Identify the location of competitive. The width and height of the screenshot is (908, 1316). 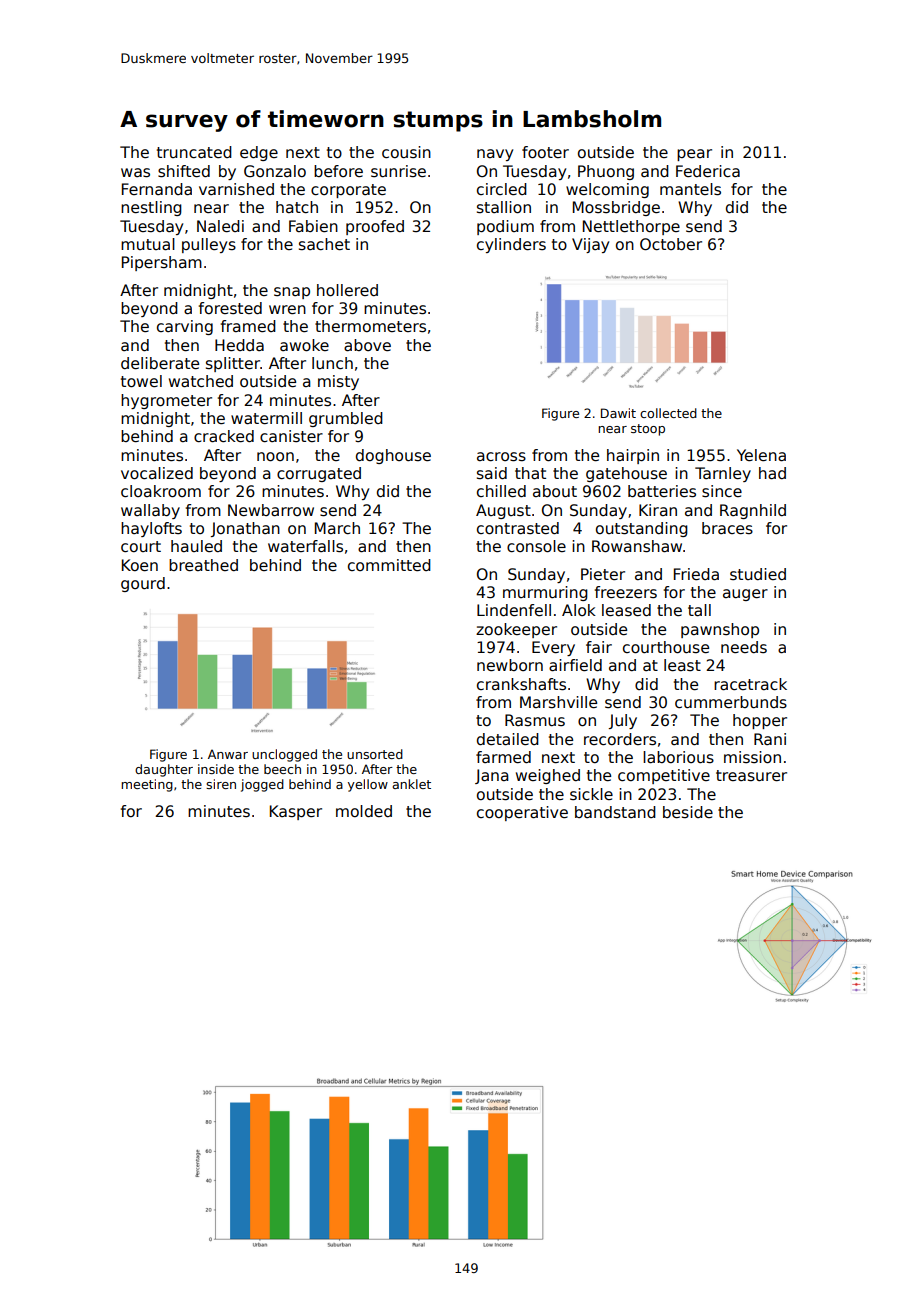
(664, 776).
